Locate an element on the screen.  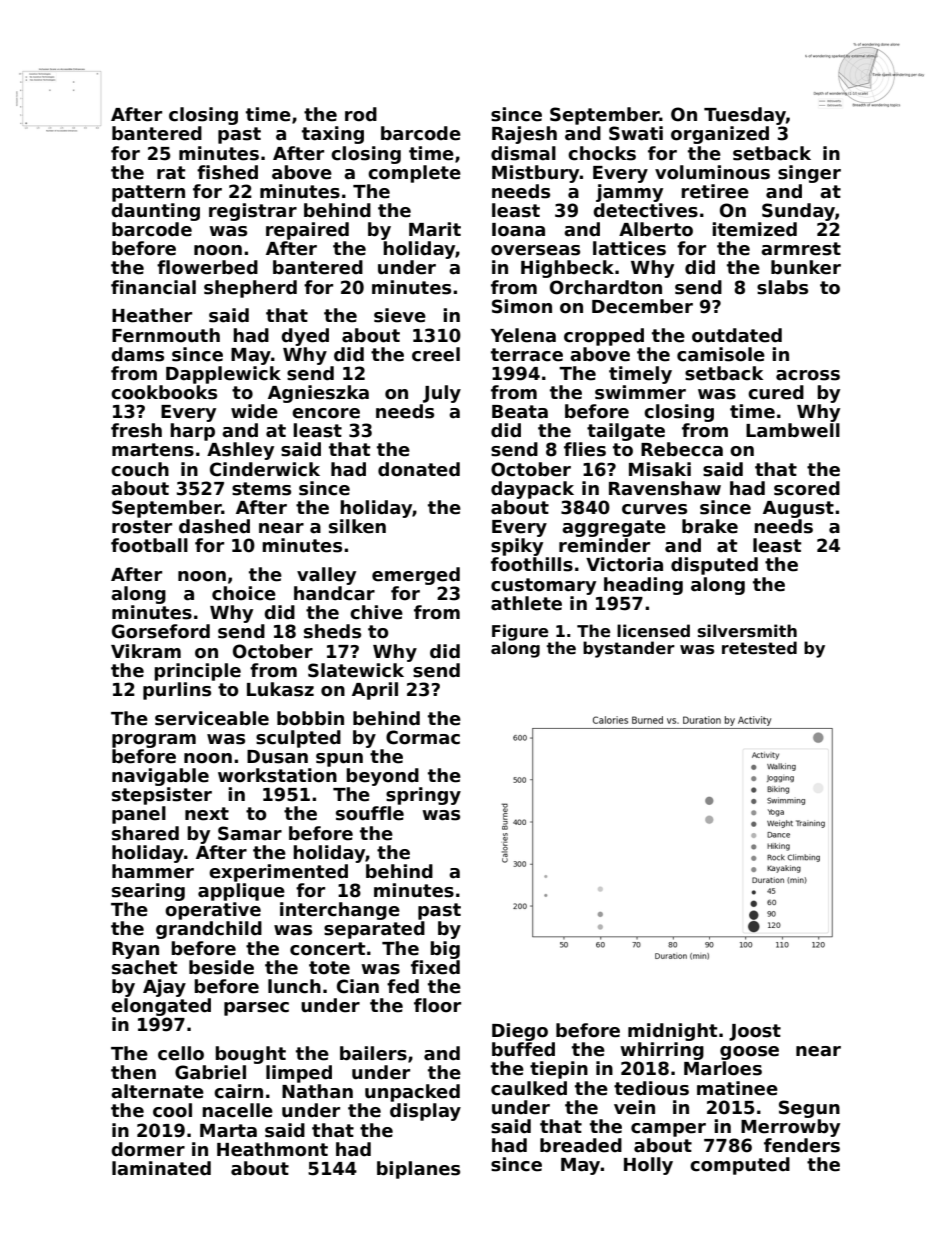
martens is located at coordinates (153, 450).
